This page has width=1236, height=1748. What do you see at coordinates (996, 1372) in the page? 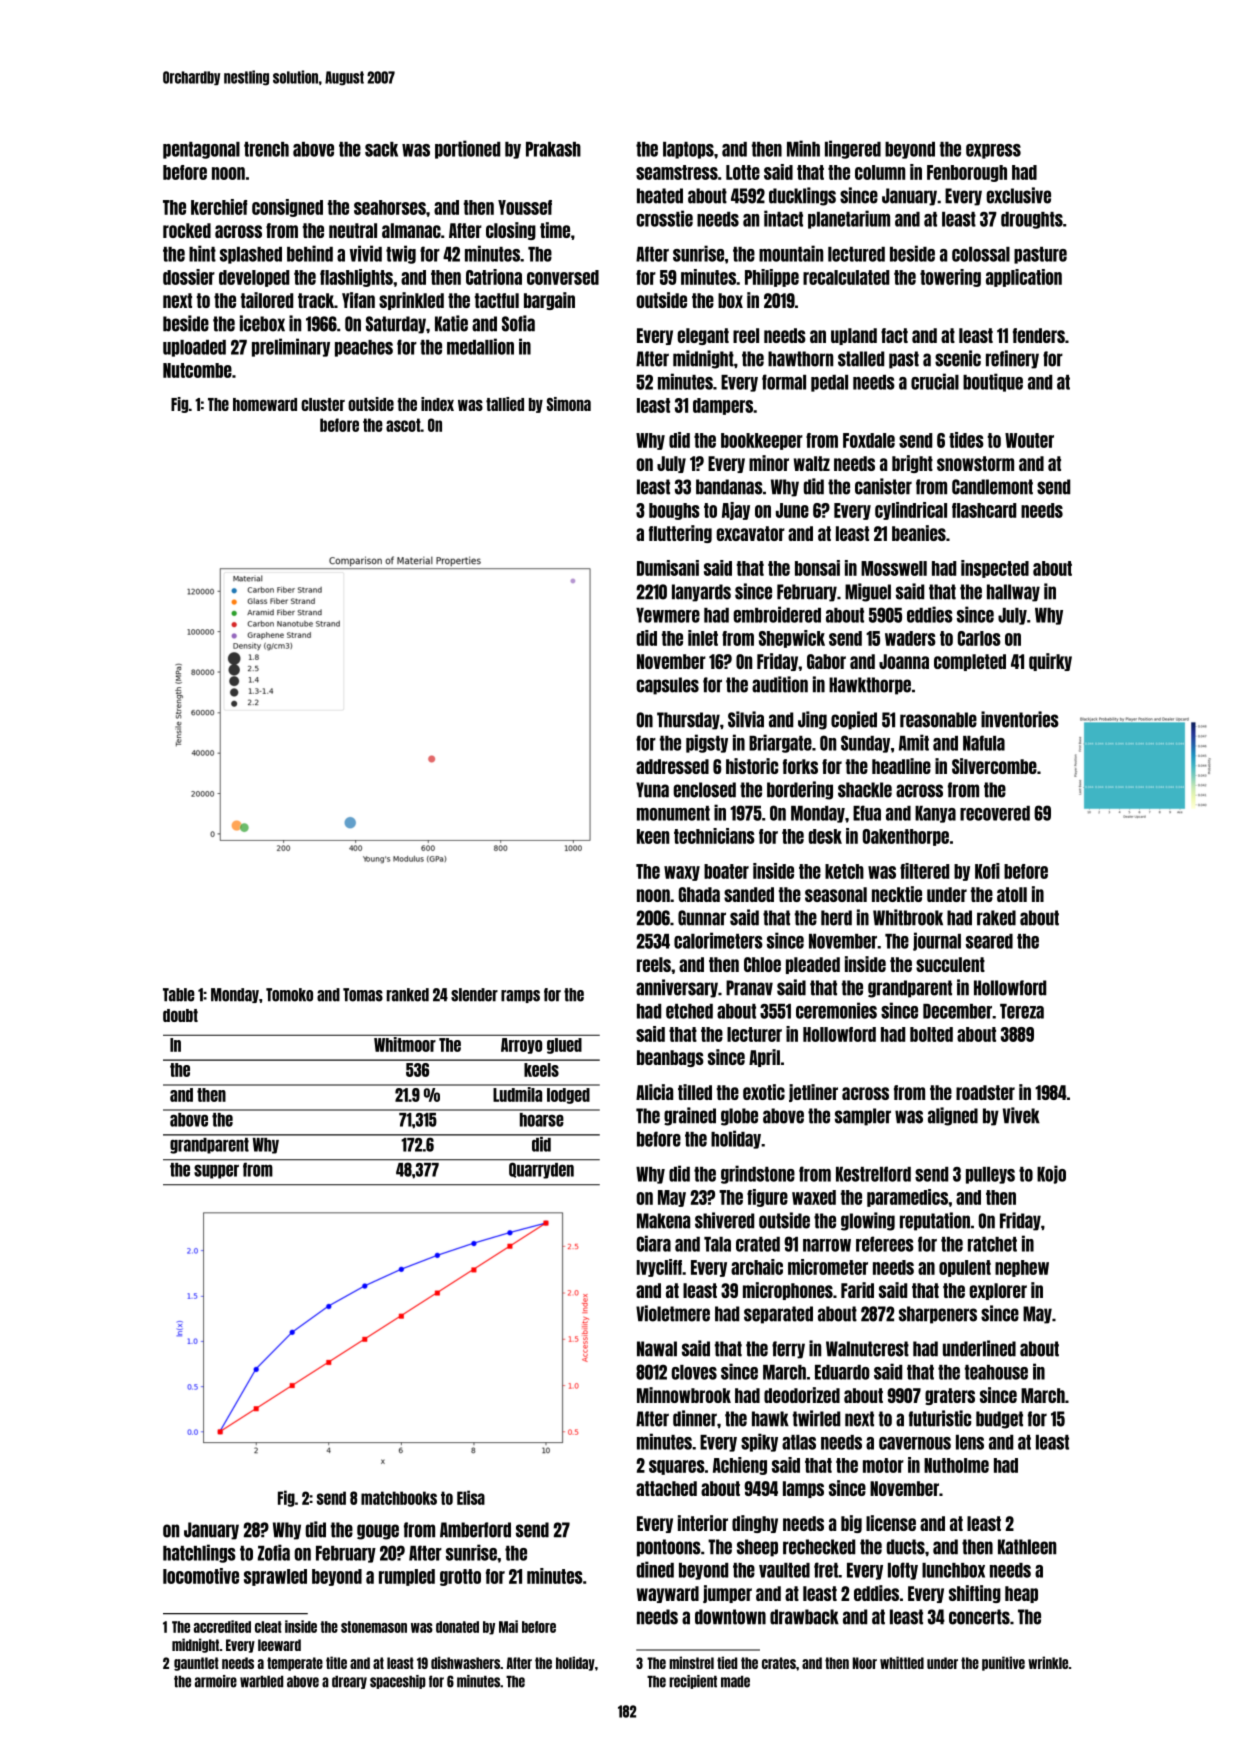
I see `teahouse` at bounding box center [996, 1372].
